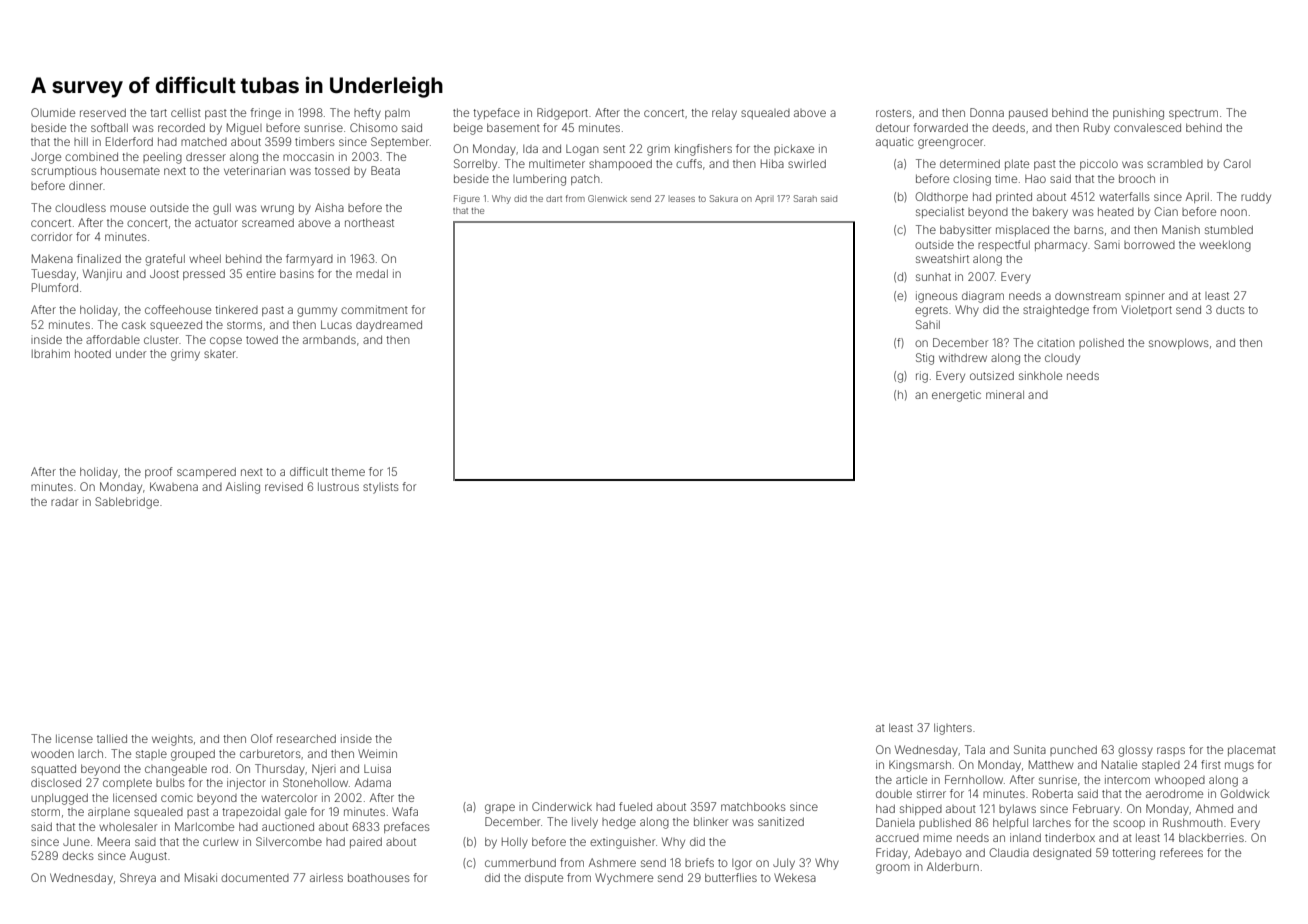 Image resolution: width=1308 pixels, height=924 pixels. Describe the element at coordinates (1005, 394) in the image. I see `mineral` at that location.
